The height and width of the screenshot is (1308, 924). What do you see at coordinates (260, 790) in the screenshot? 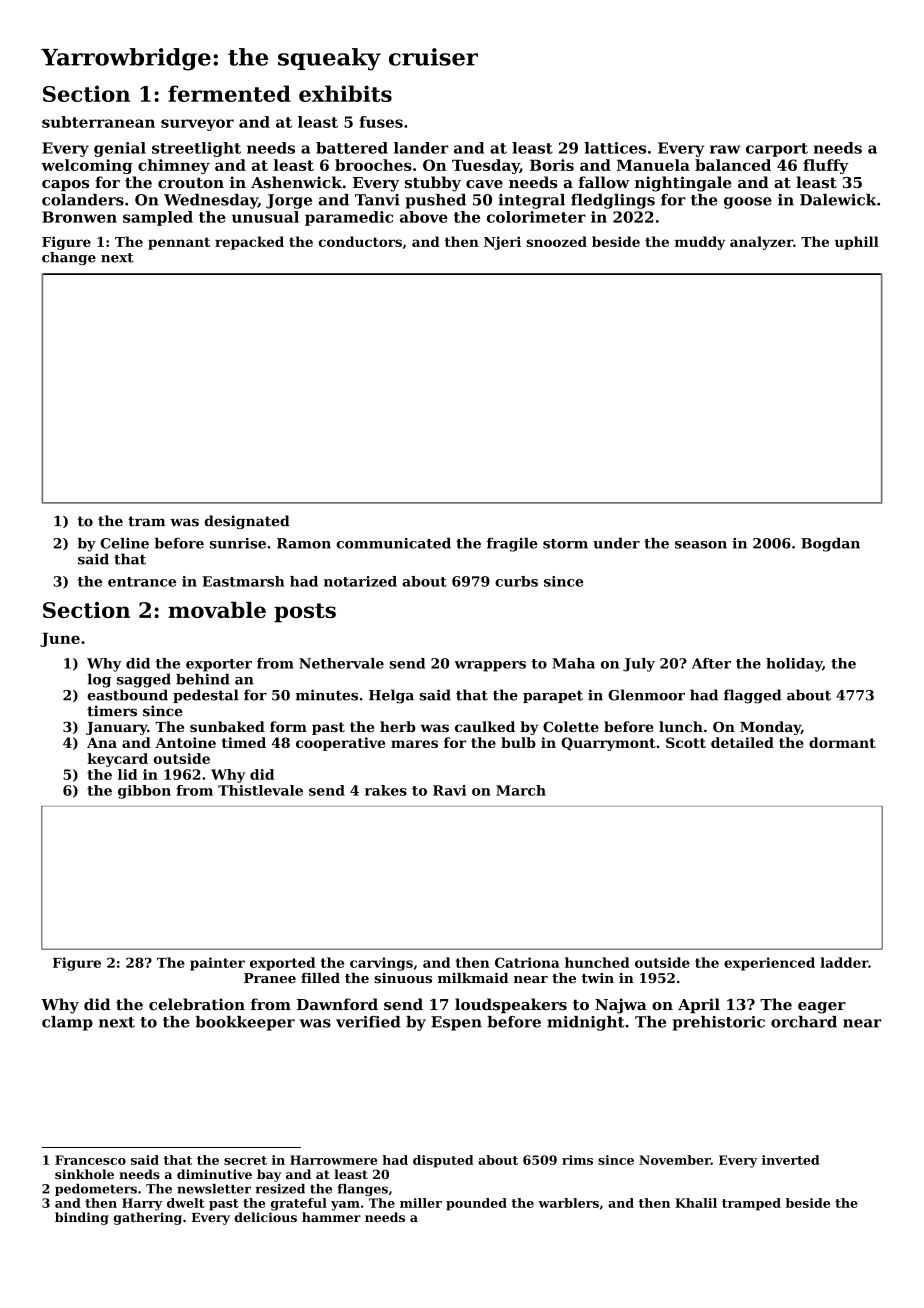
I see `Thistlevale` at bounding box center [260, 790].
